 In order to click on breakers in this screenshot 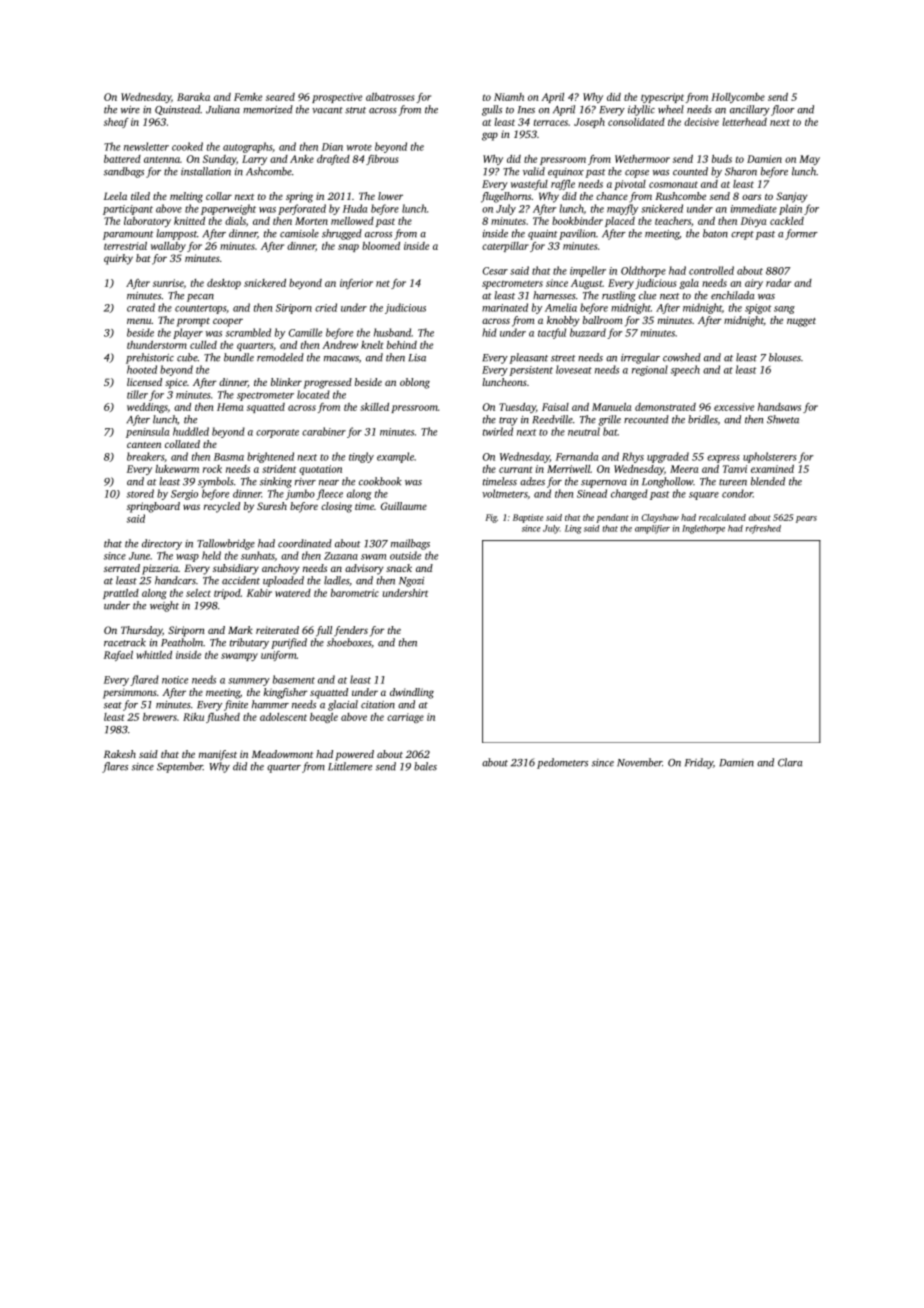, I will do `click(145, 456)`.
